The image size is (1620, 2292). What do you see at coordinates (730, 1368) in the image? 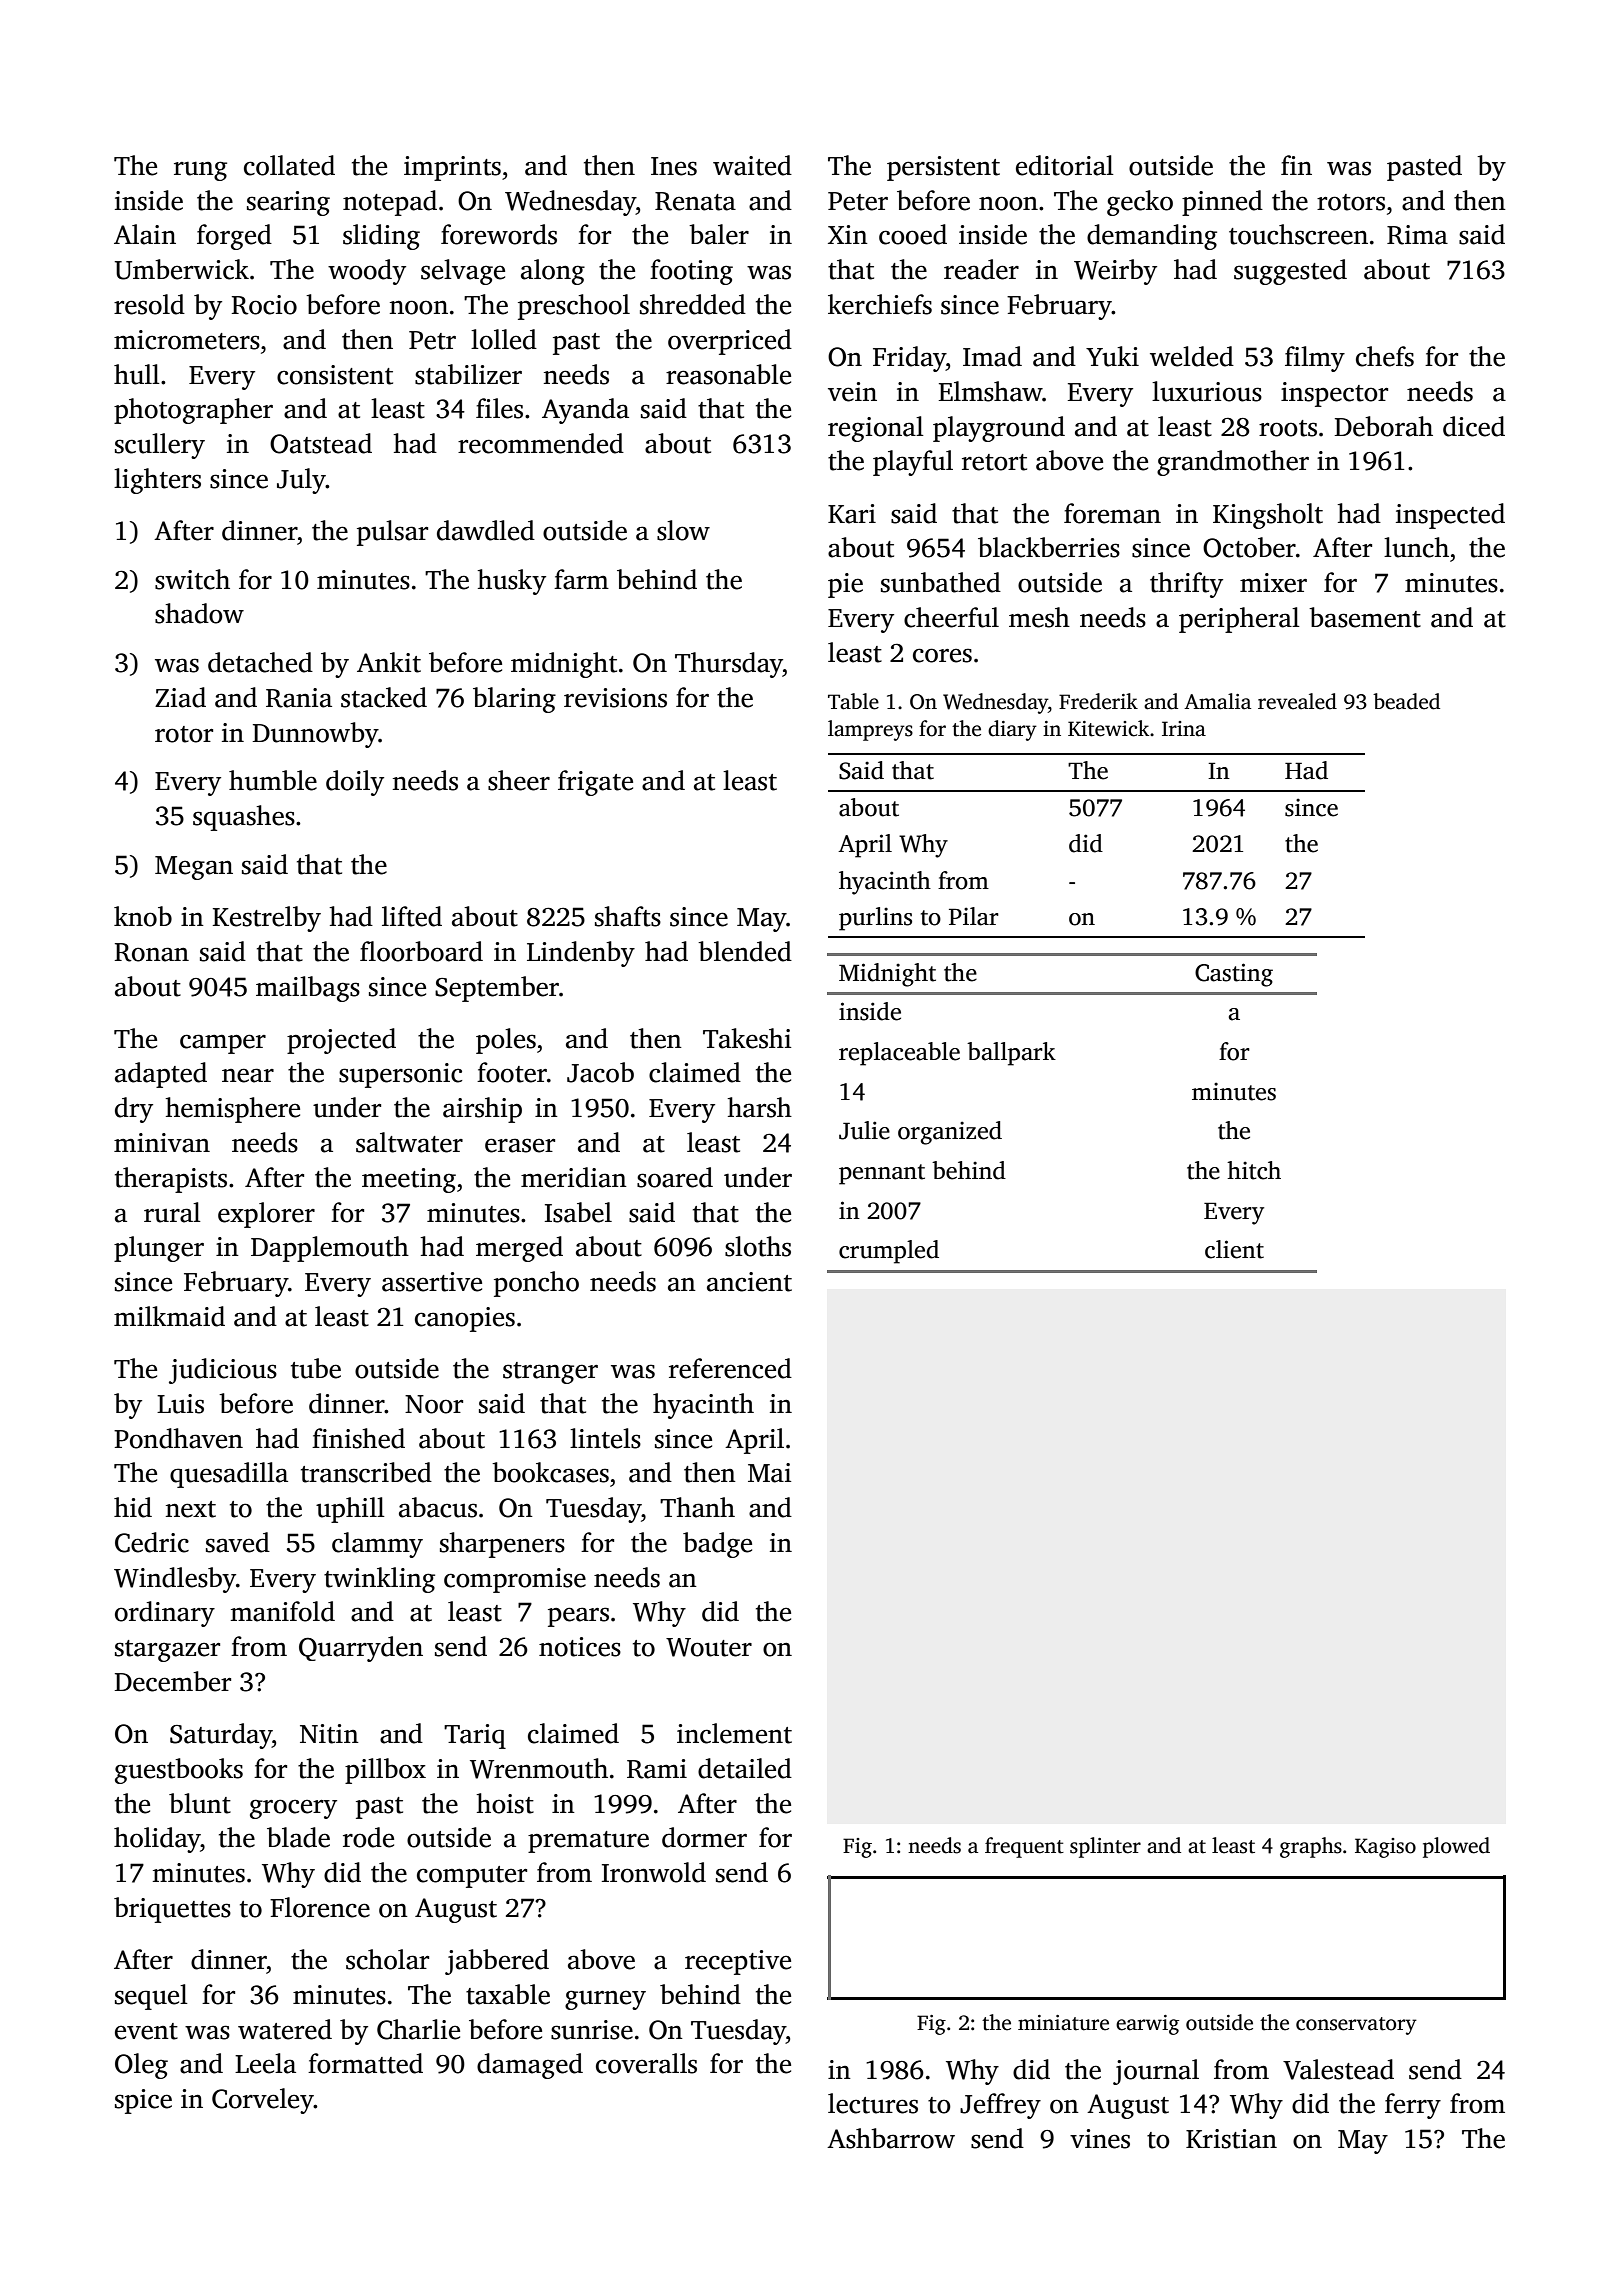
I see `referenced` at bounding box center [730, 1368].
